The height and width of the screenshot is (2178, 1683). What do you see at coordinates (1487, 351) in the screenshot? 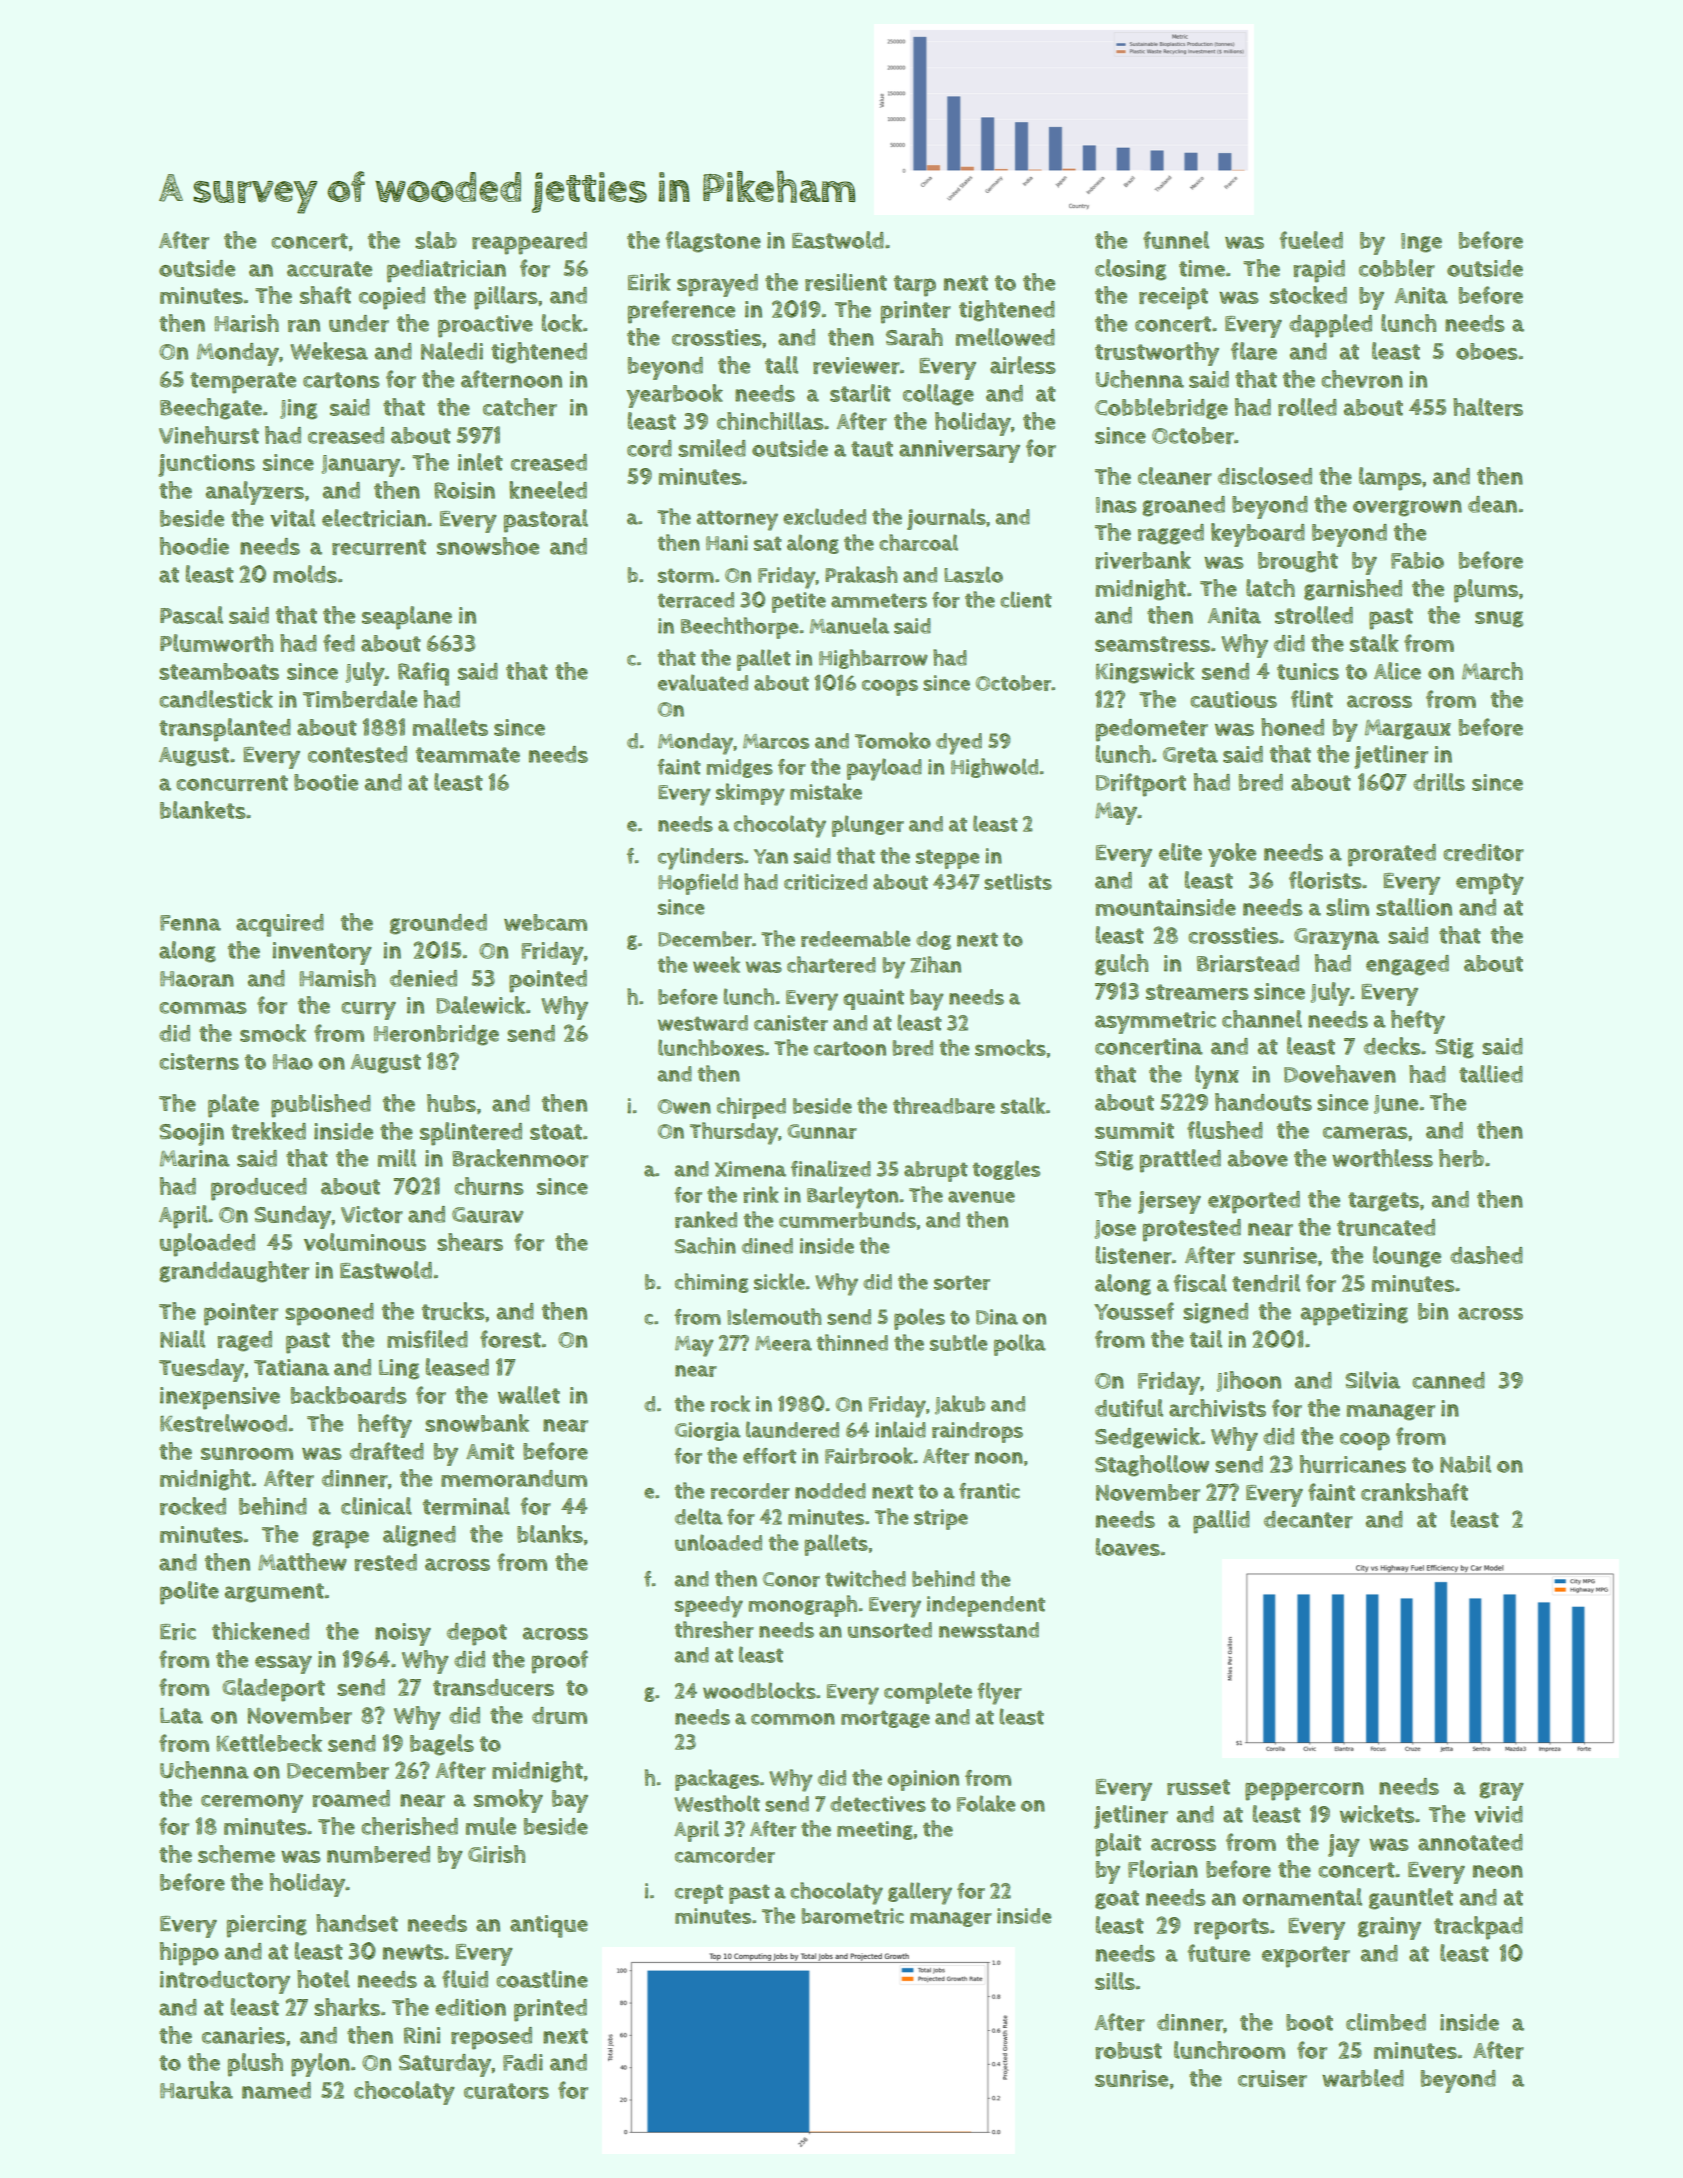
I see `oboes` at bounding box center [1487, 351].
